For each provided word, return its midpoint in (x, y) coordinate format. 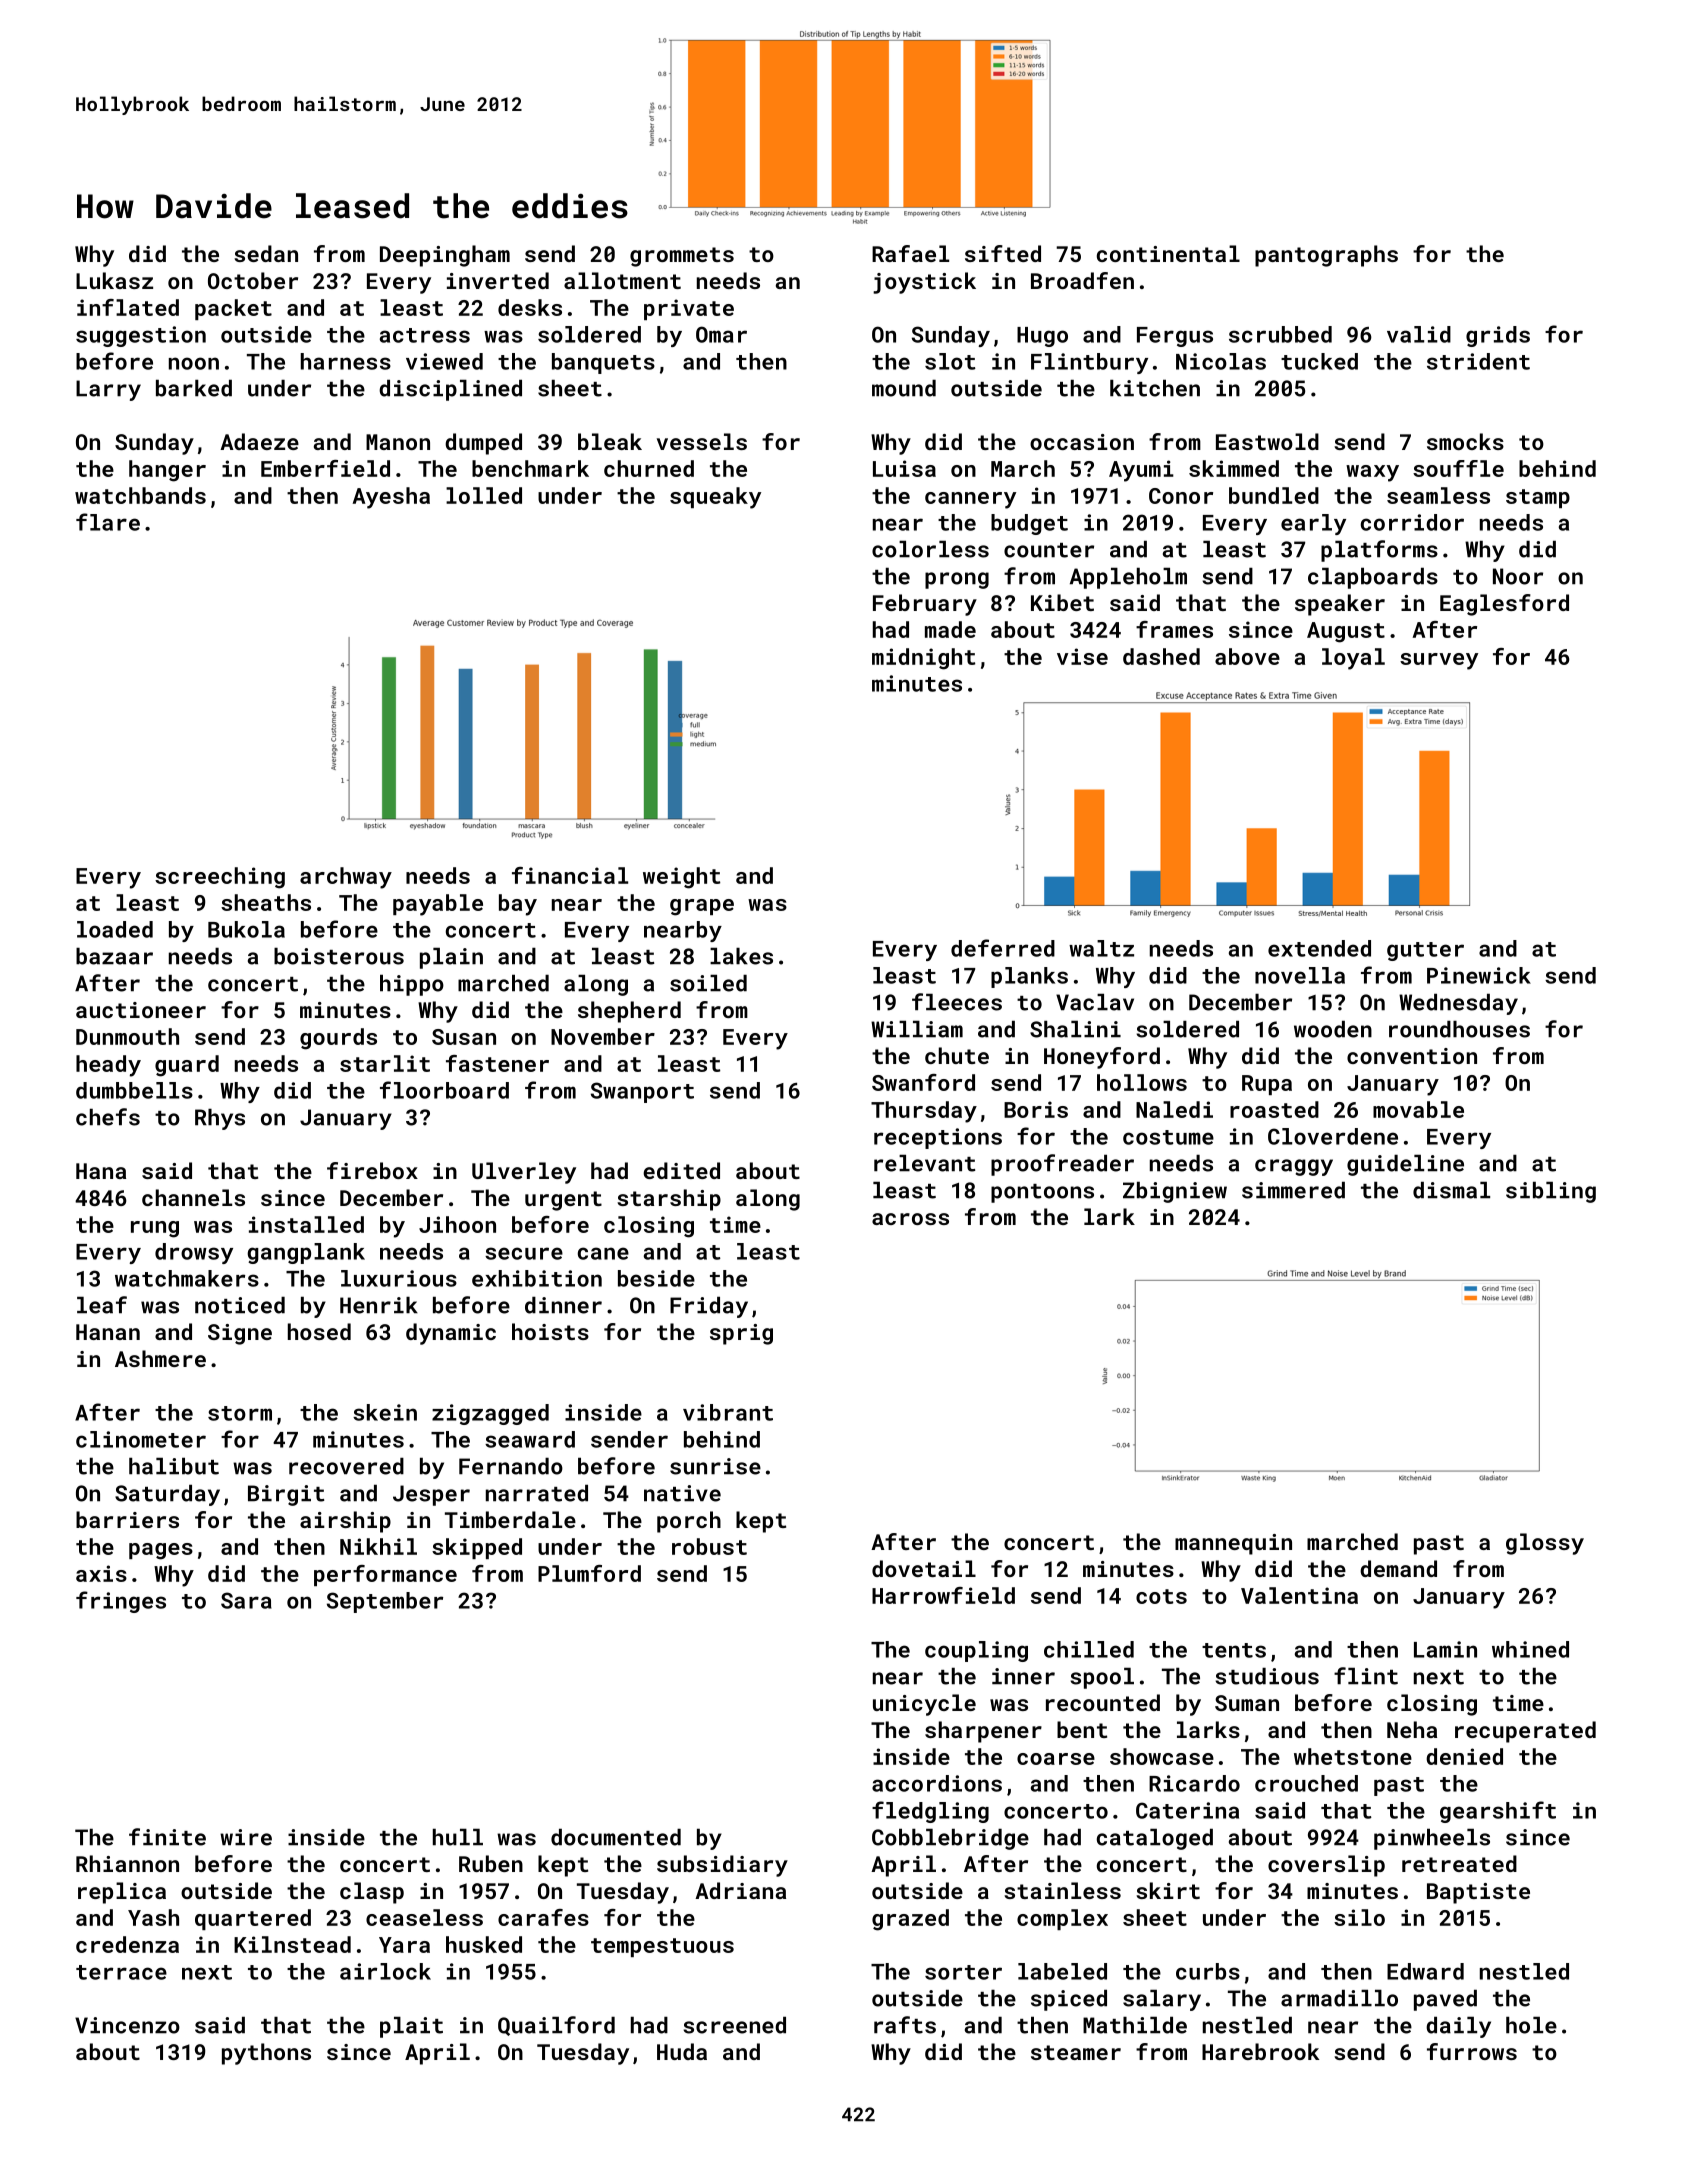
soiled (708, 983)
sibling (1551, 1192)
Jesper (431, 1495)
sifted (1003, 253)
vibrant (728, 1412)
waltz (1101, 948)
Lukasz (114, 280)
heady (108, 1066)
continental (1168, 253)
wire (246, 1837)
